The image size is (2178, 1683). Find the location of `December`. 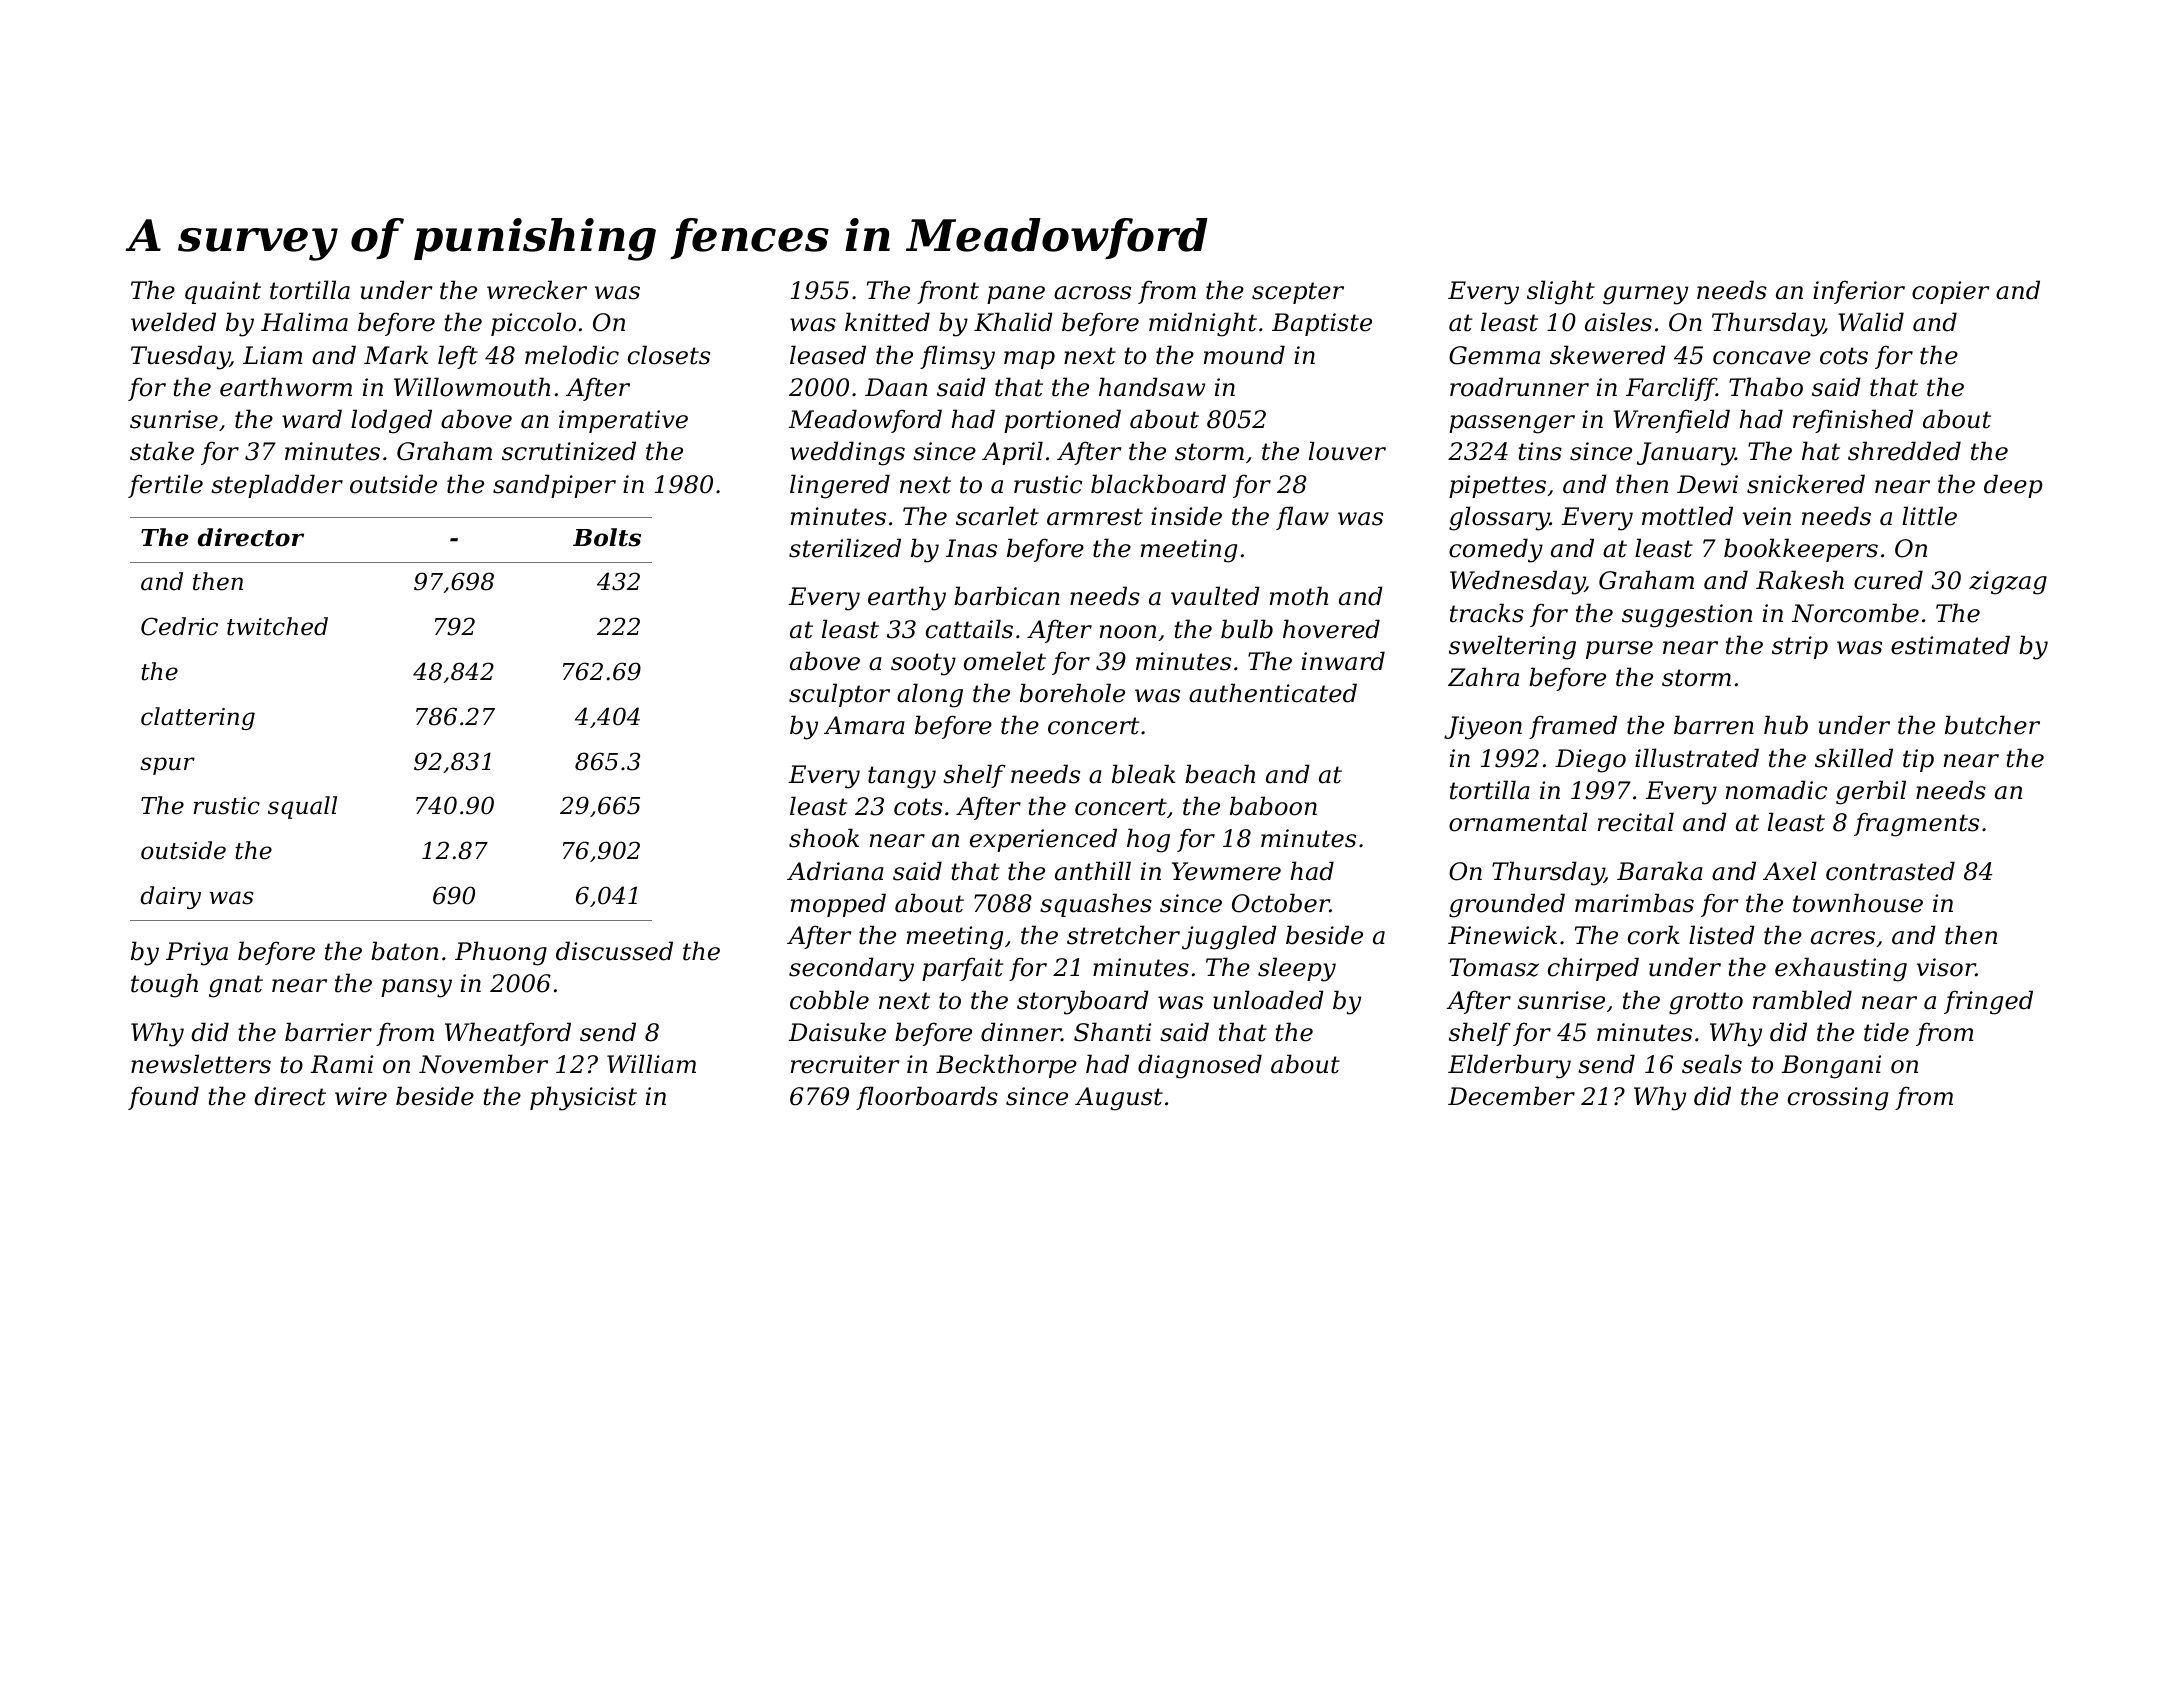

December is located at coordinates (1511, 1096).
